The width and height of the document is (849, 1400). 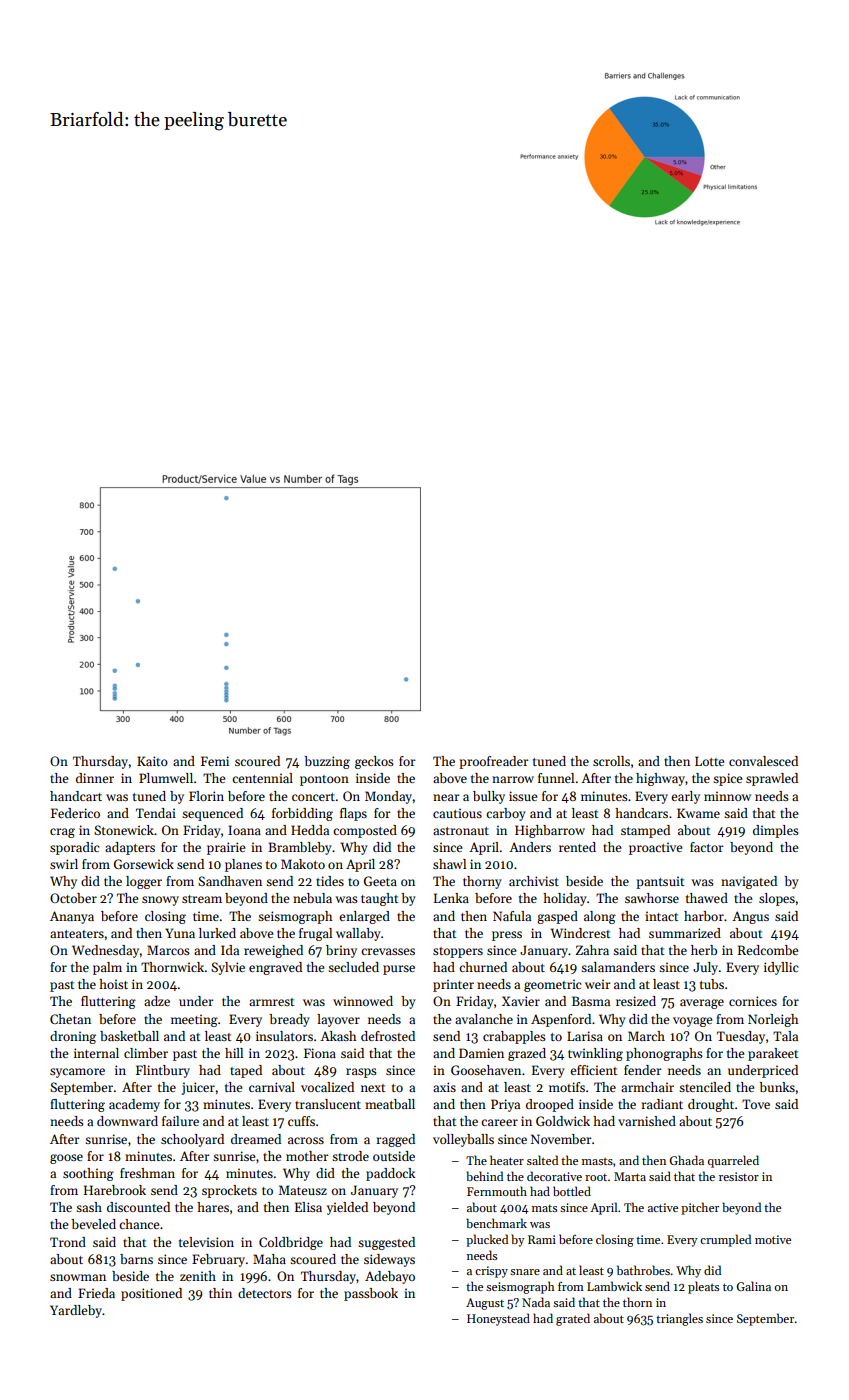 I want to click on crispy, so click(x=491, y=1272).
